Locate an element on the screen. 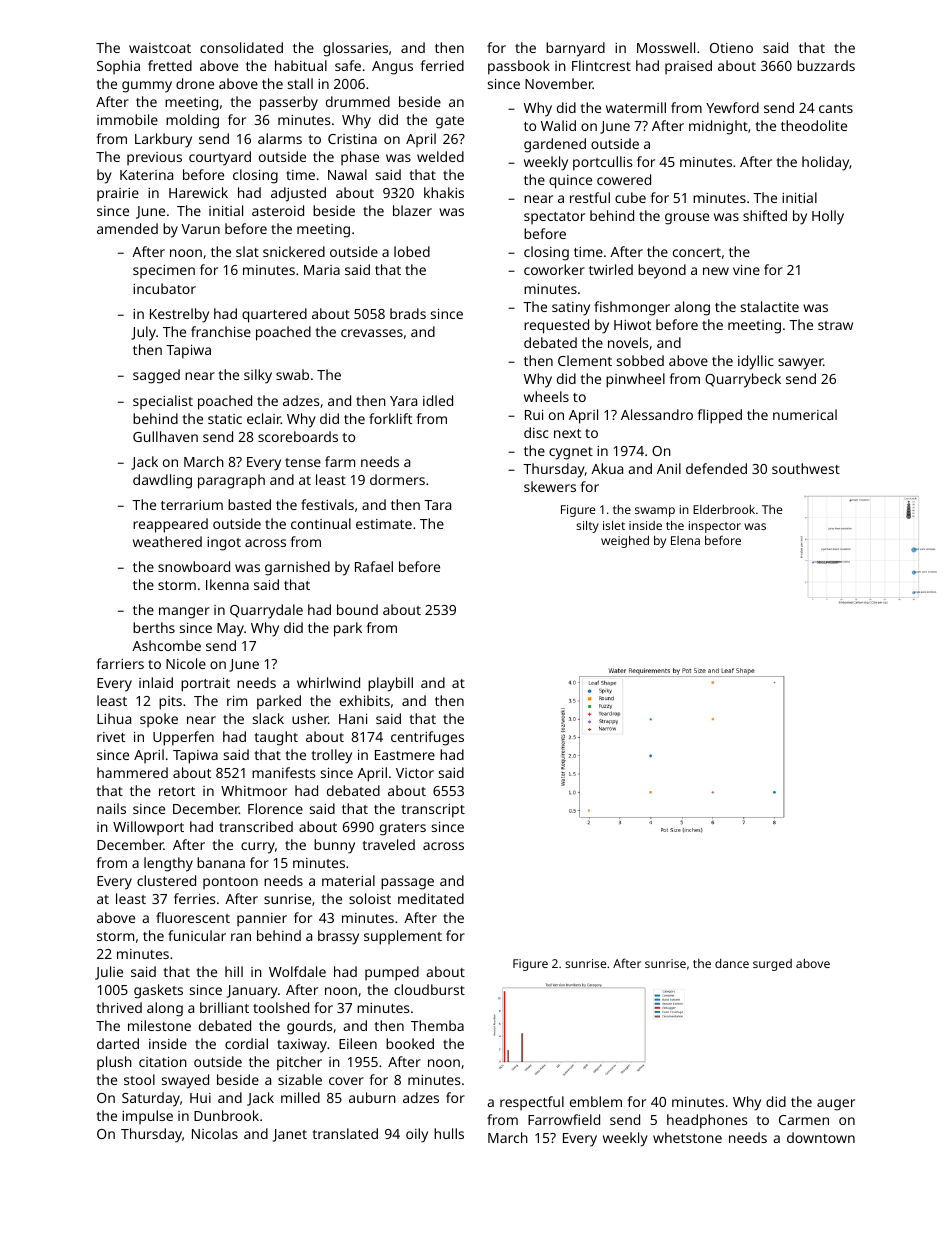 The width and height of the screenshot is (952, 1233). glossaries is located at coordinates (355, 49).
